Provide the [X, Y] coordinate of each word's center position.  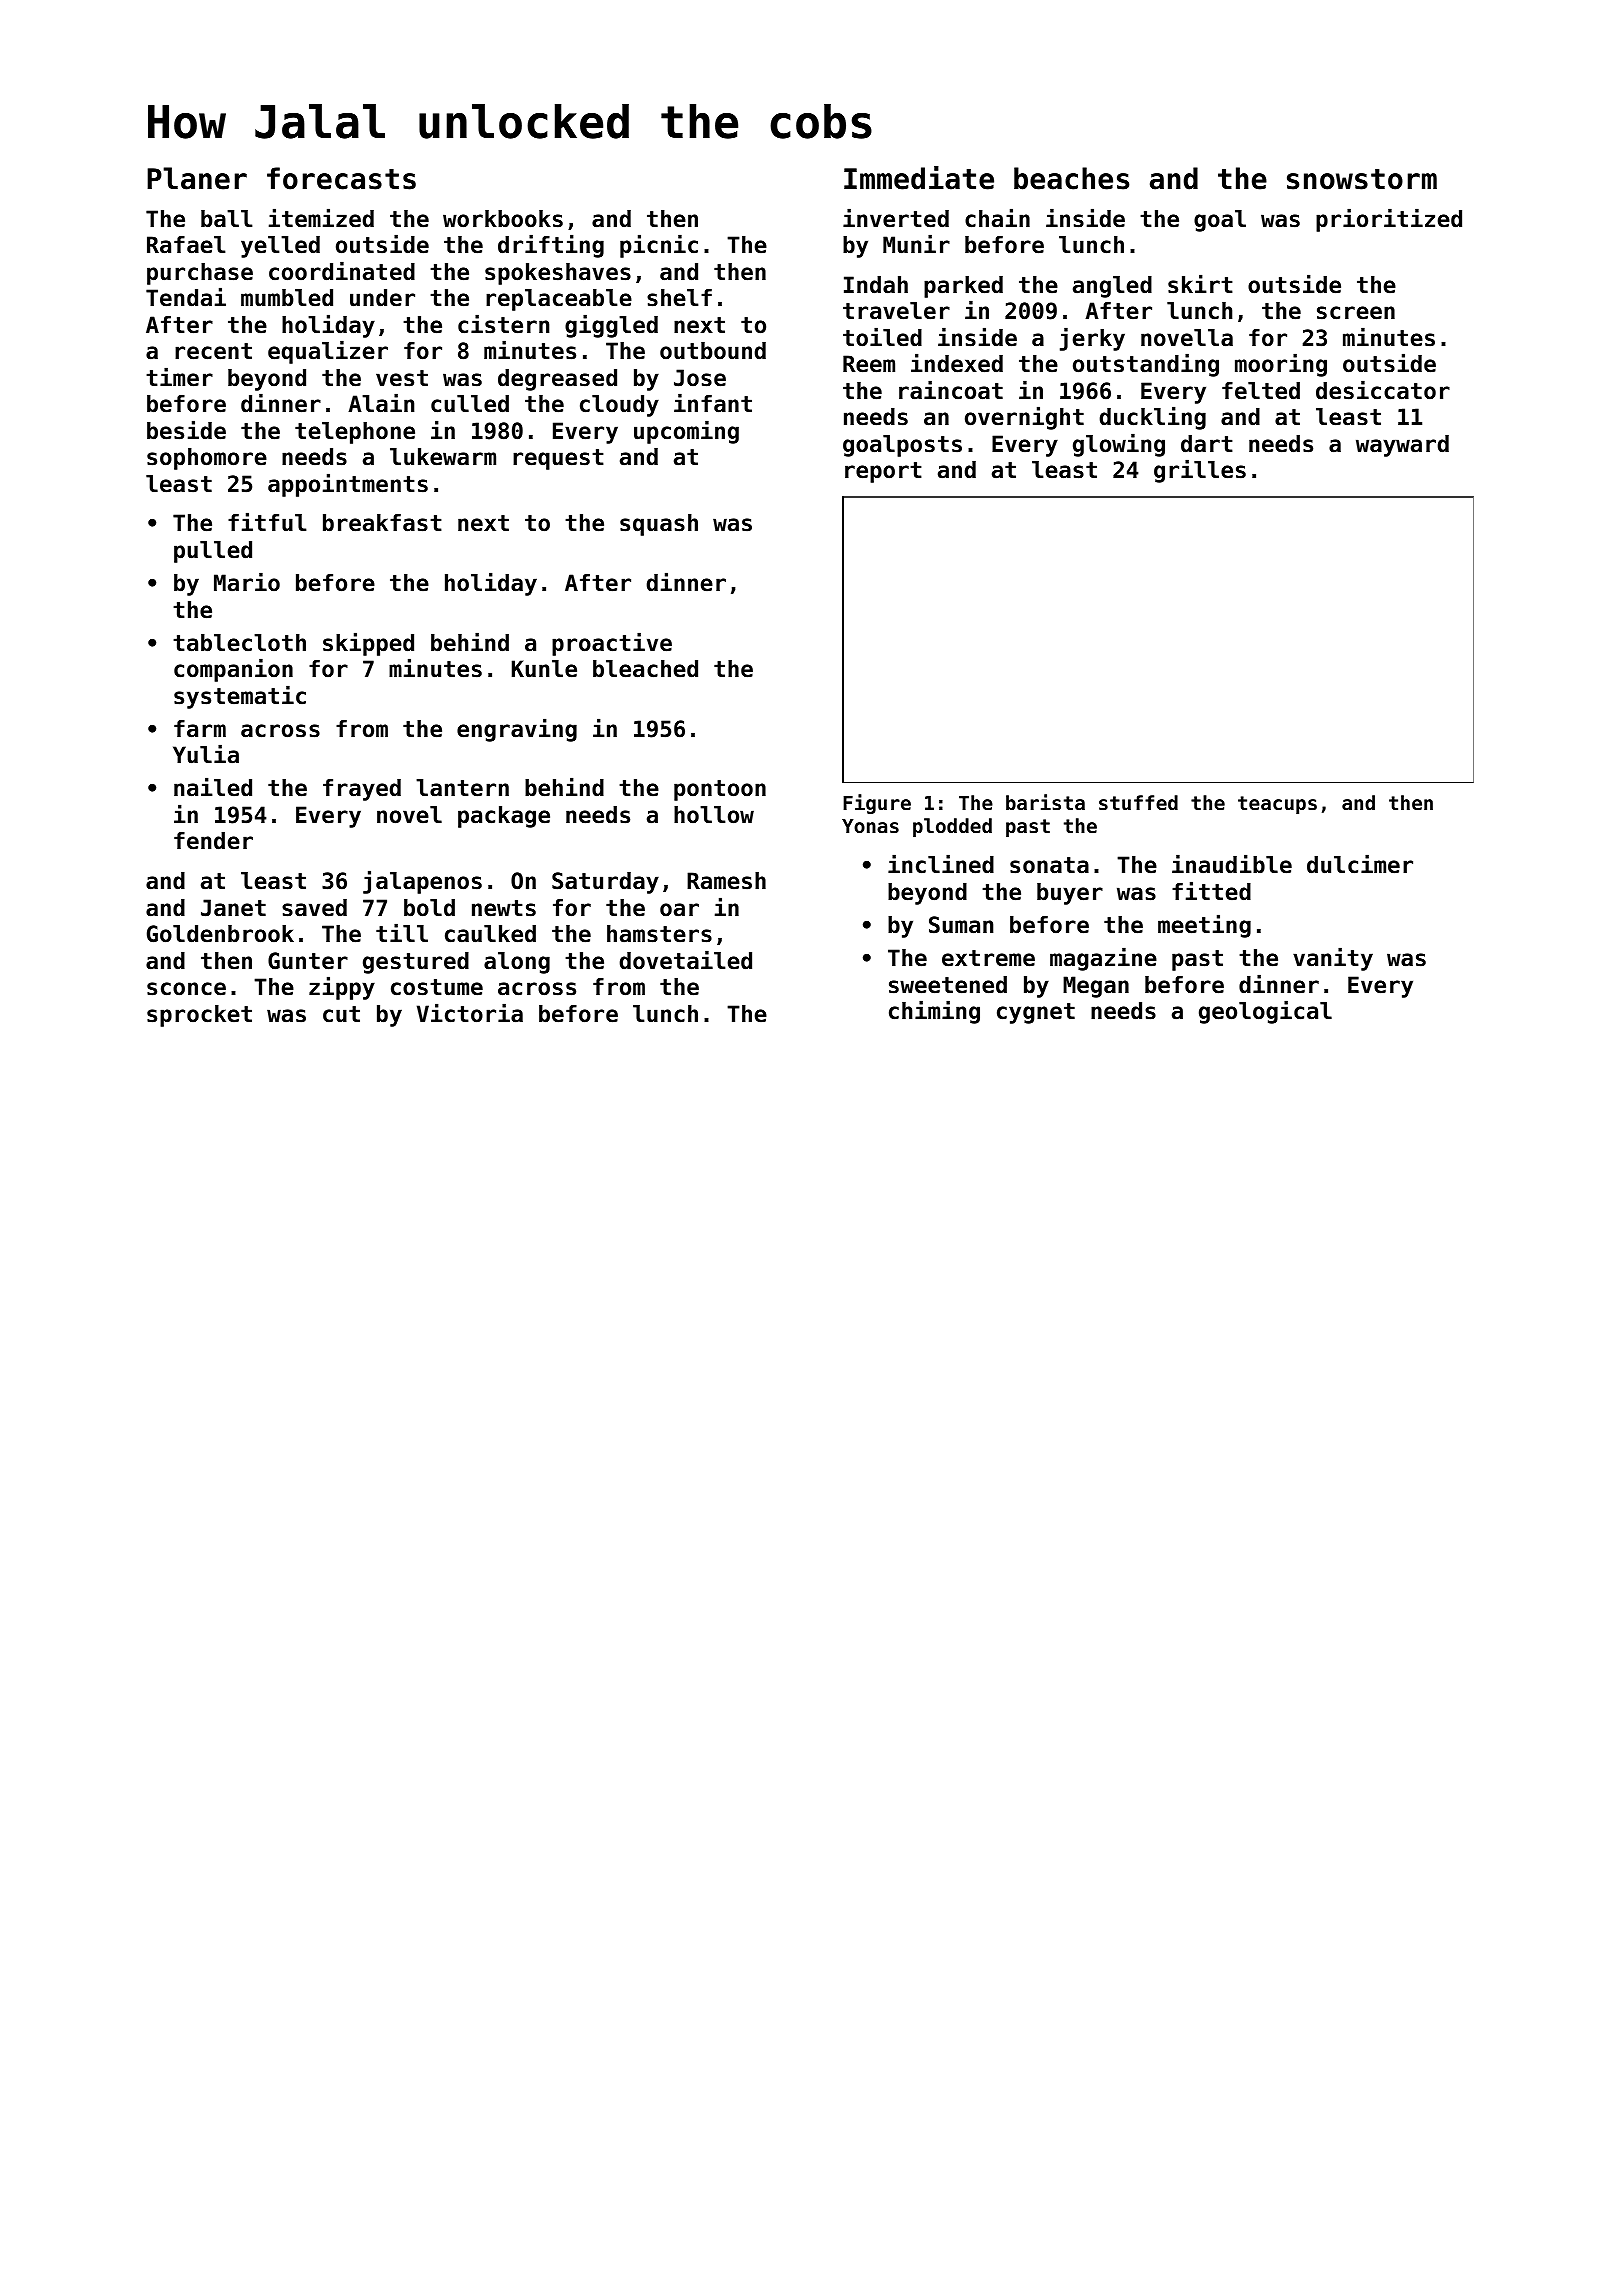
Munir [916, 244]
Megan [1096, 987]
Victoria [470, 1013]
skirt [1200, 284]
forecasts [341, 178]
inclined [941, 864]
